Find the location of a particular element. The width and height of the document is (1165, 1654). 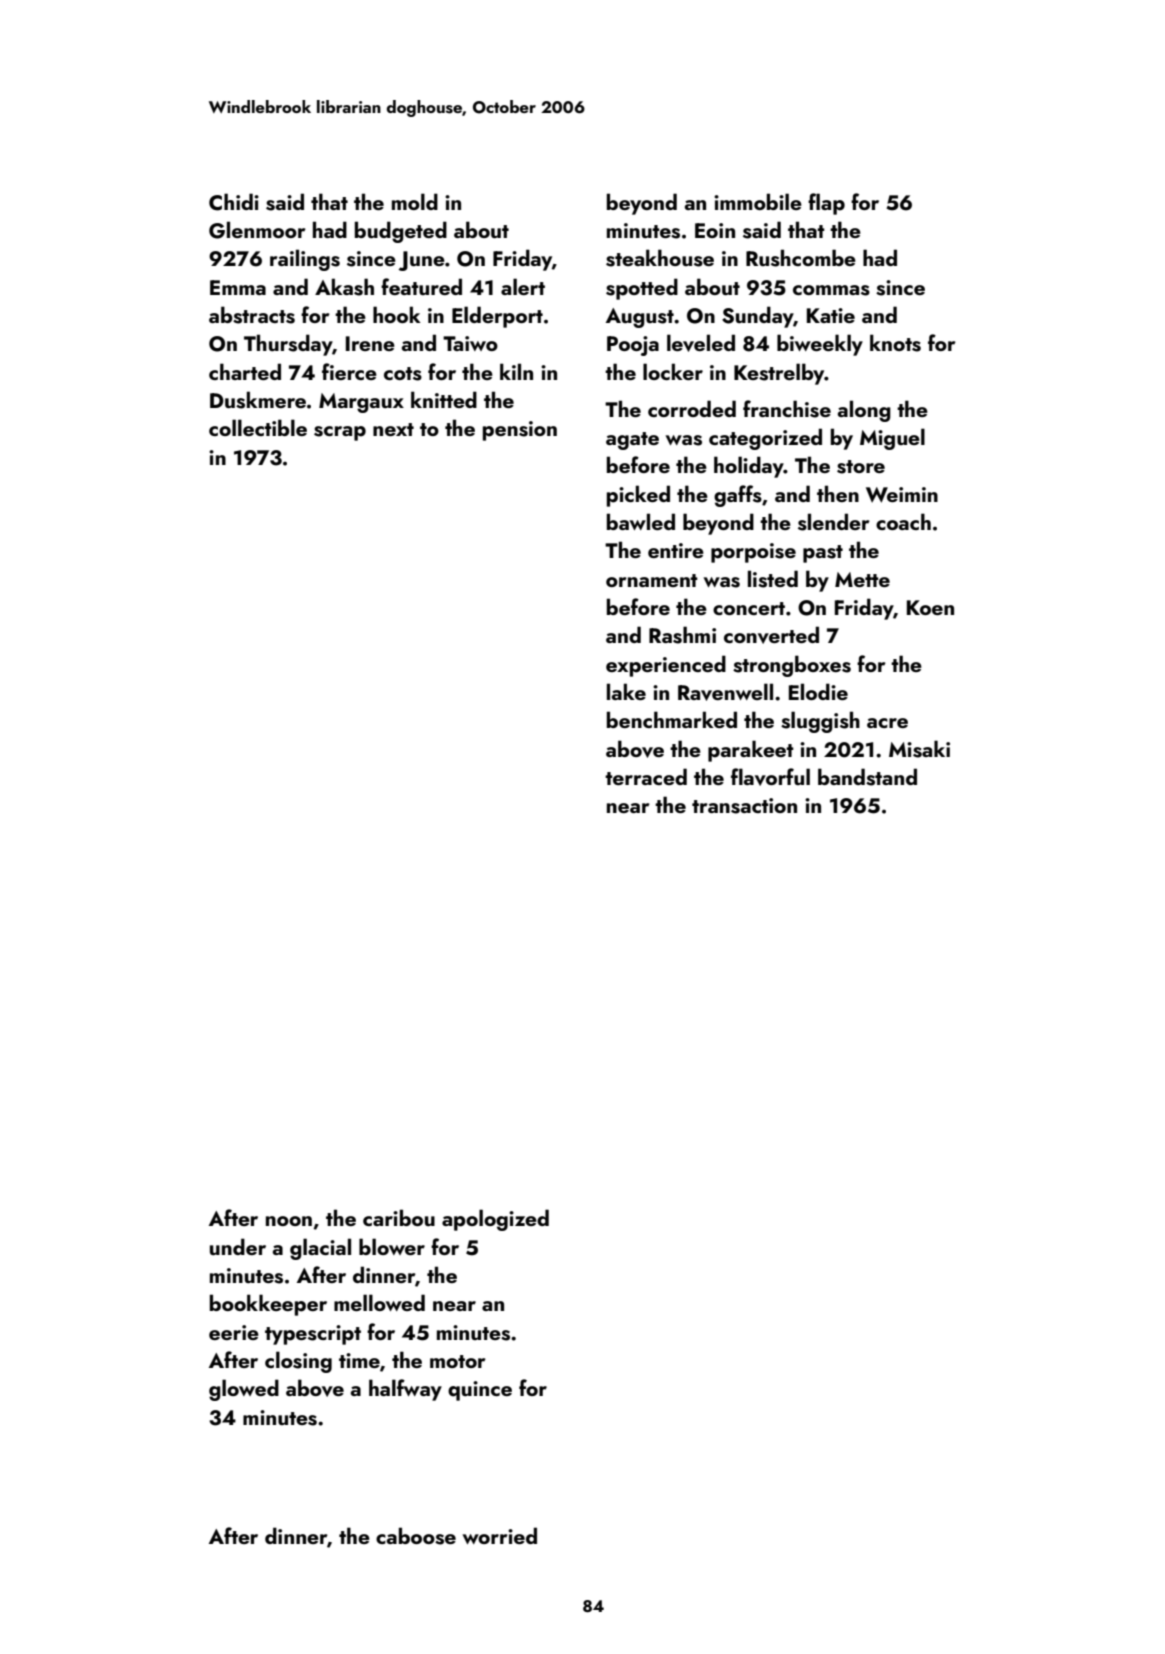

Chidi is located at coordinates (234, 202).
